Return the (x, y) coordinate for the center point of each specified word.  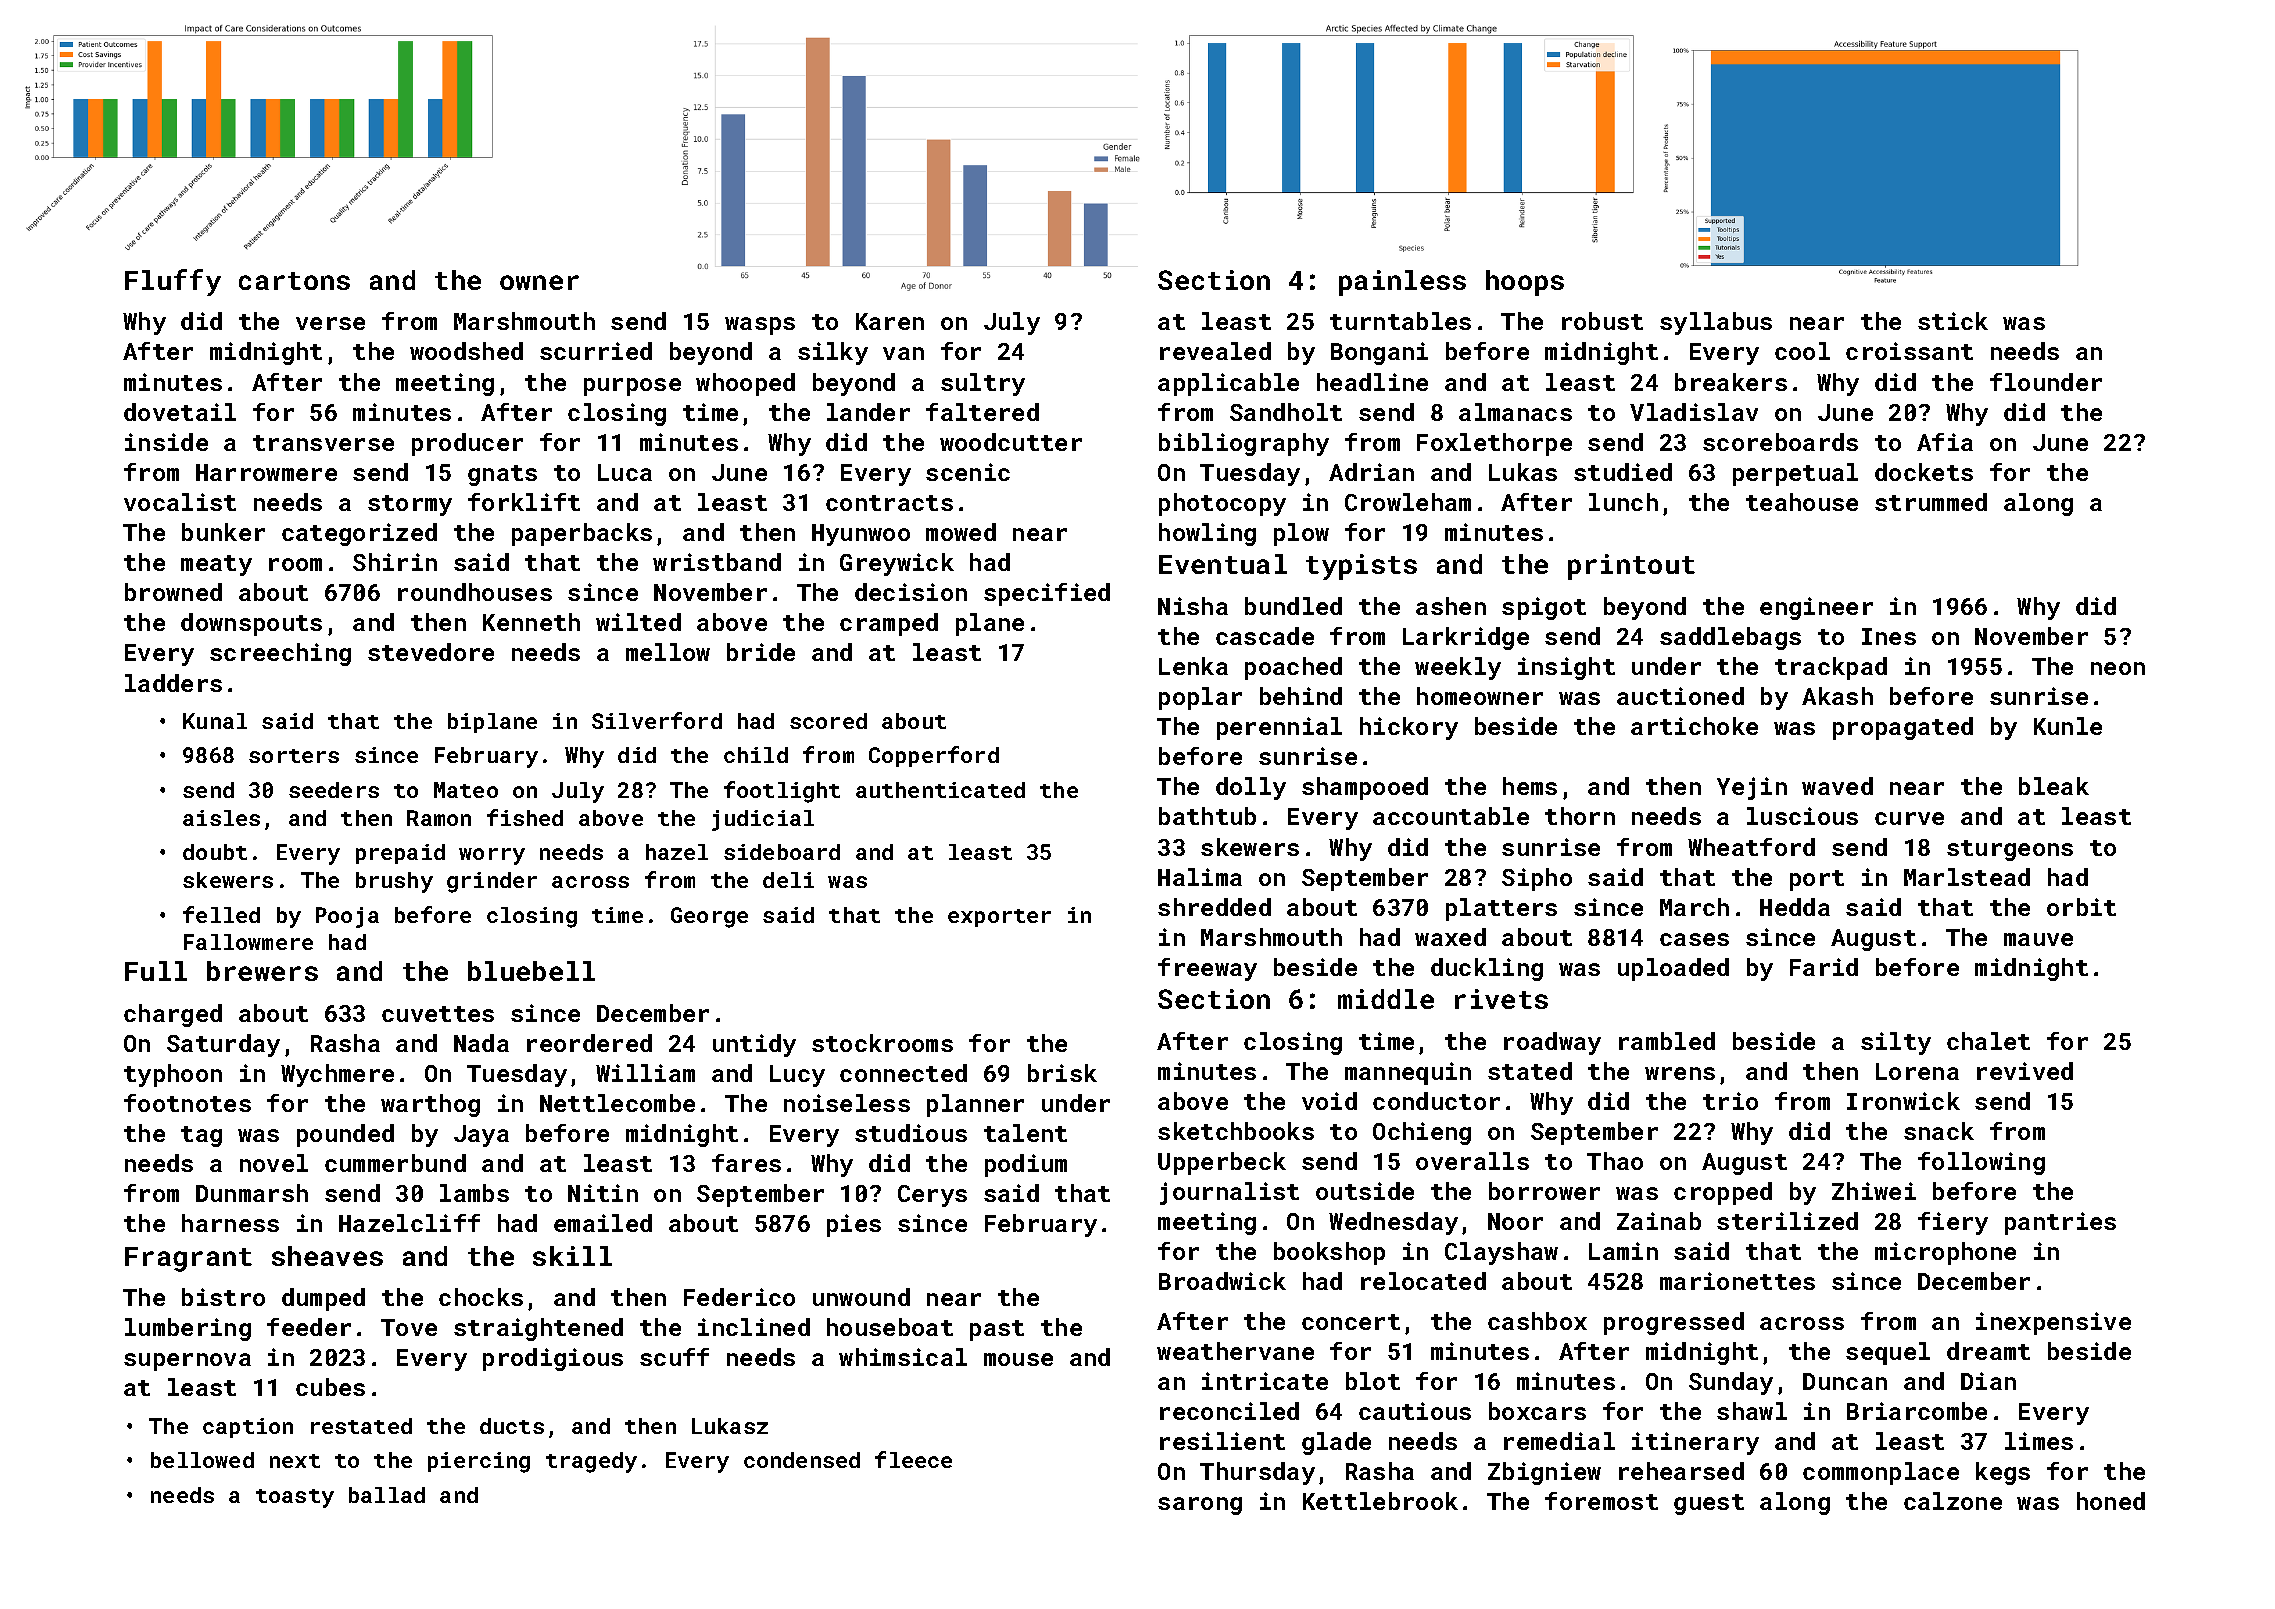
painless (1402, 283)
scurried (596, 351)
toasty (295, 1498)
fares (746, 1163)
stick (1953, 321)
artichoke (1694, 726)
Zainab (1659, 1221)
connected (903, 1073)
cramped (889, 624)
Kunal (215, 721)
